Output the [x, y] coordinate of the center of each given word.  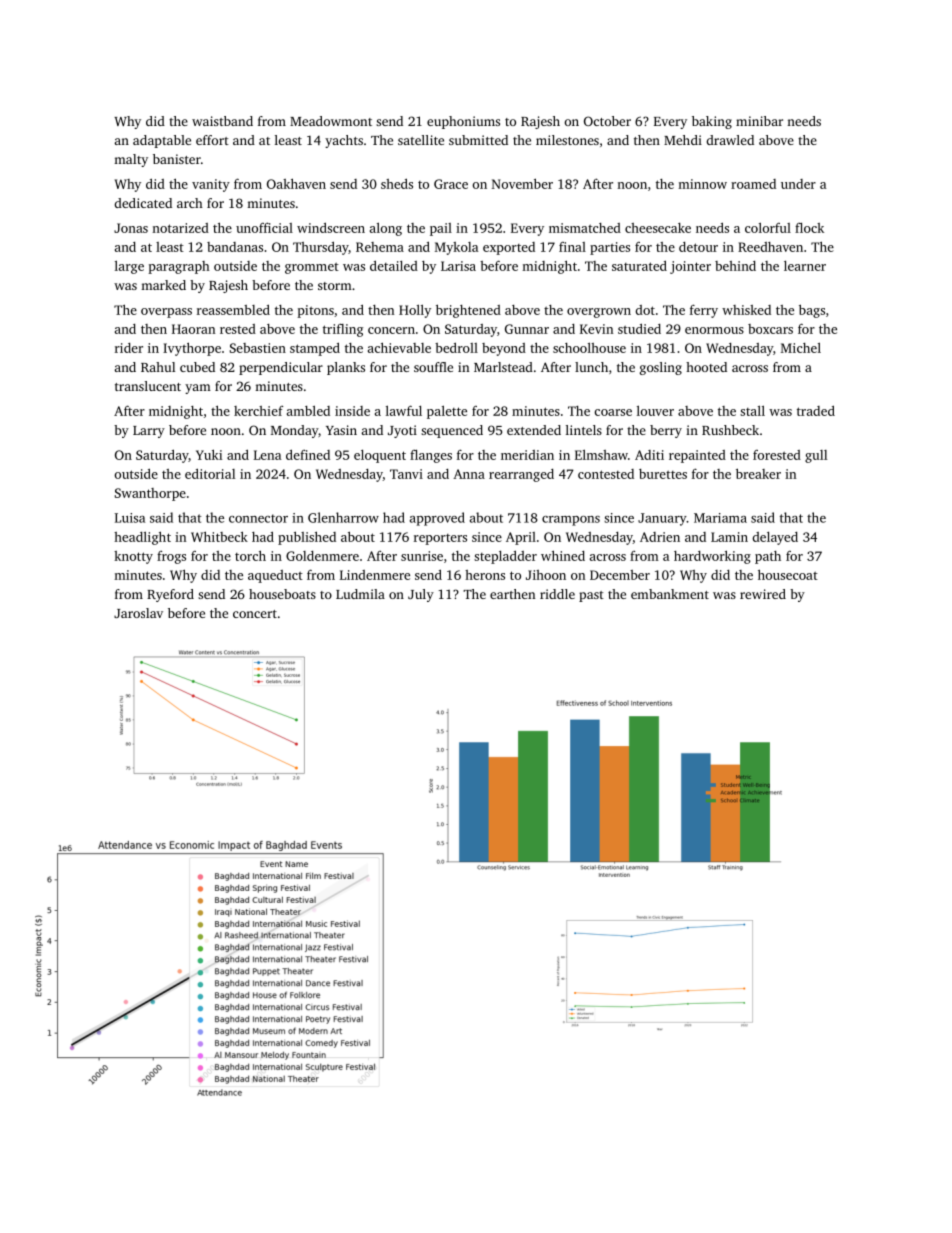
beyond [504, 349]
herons [485, 575]
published [307, 538]
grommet [312, 268]
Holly [415, 311]
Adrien [660, 537]
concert [255, 614]
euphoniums [463, 122]
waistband [222, 121]
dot [645, 310]
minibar [759, 121]
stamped [315, 349]
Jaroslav [138, 613]
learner [805, 266]
